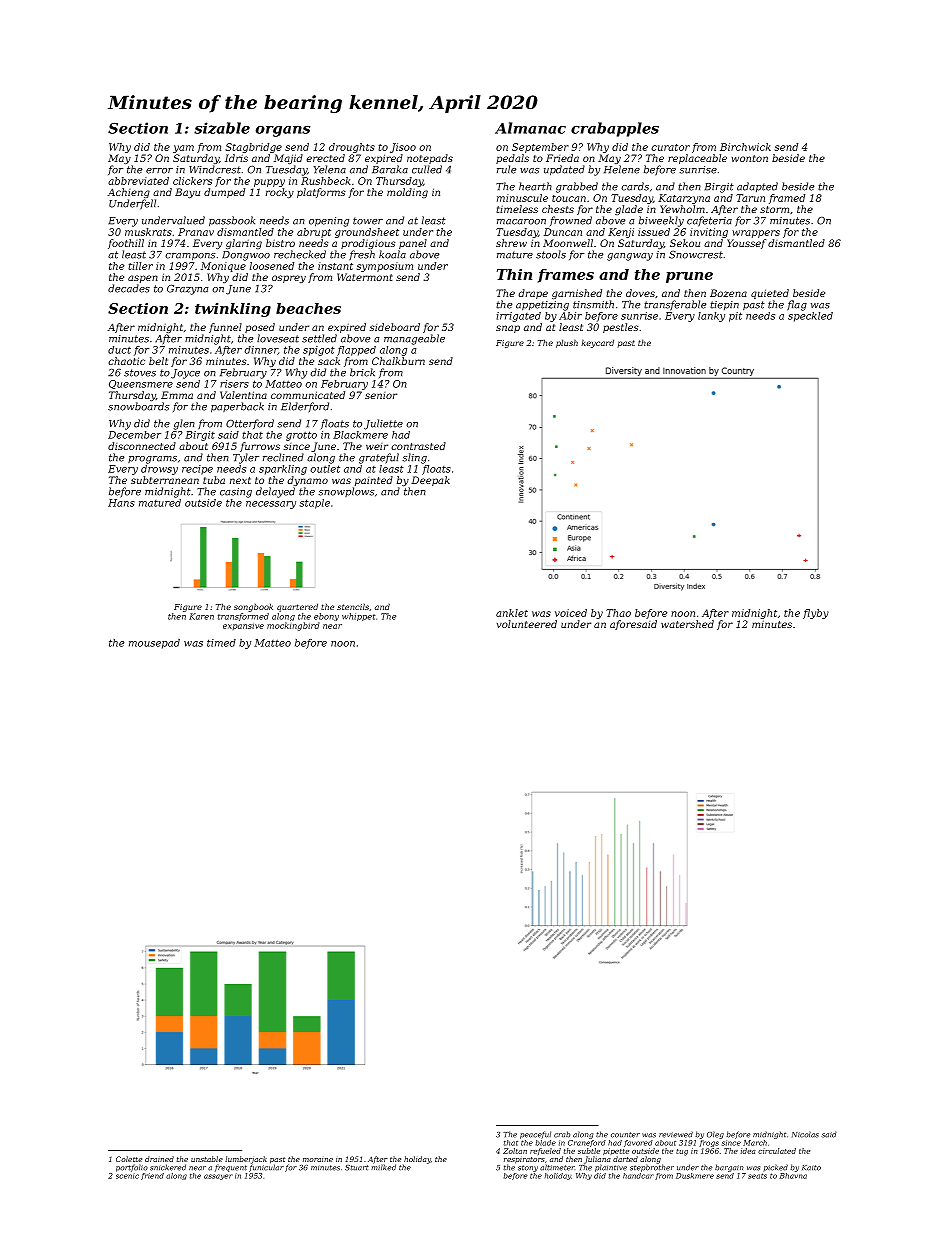 Image resolution: width=952 pixels, height=1233 pixels. Describe the element at coordinates (816, 614) in the screenshot. I see `flyby` at that location.
